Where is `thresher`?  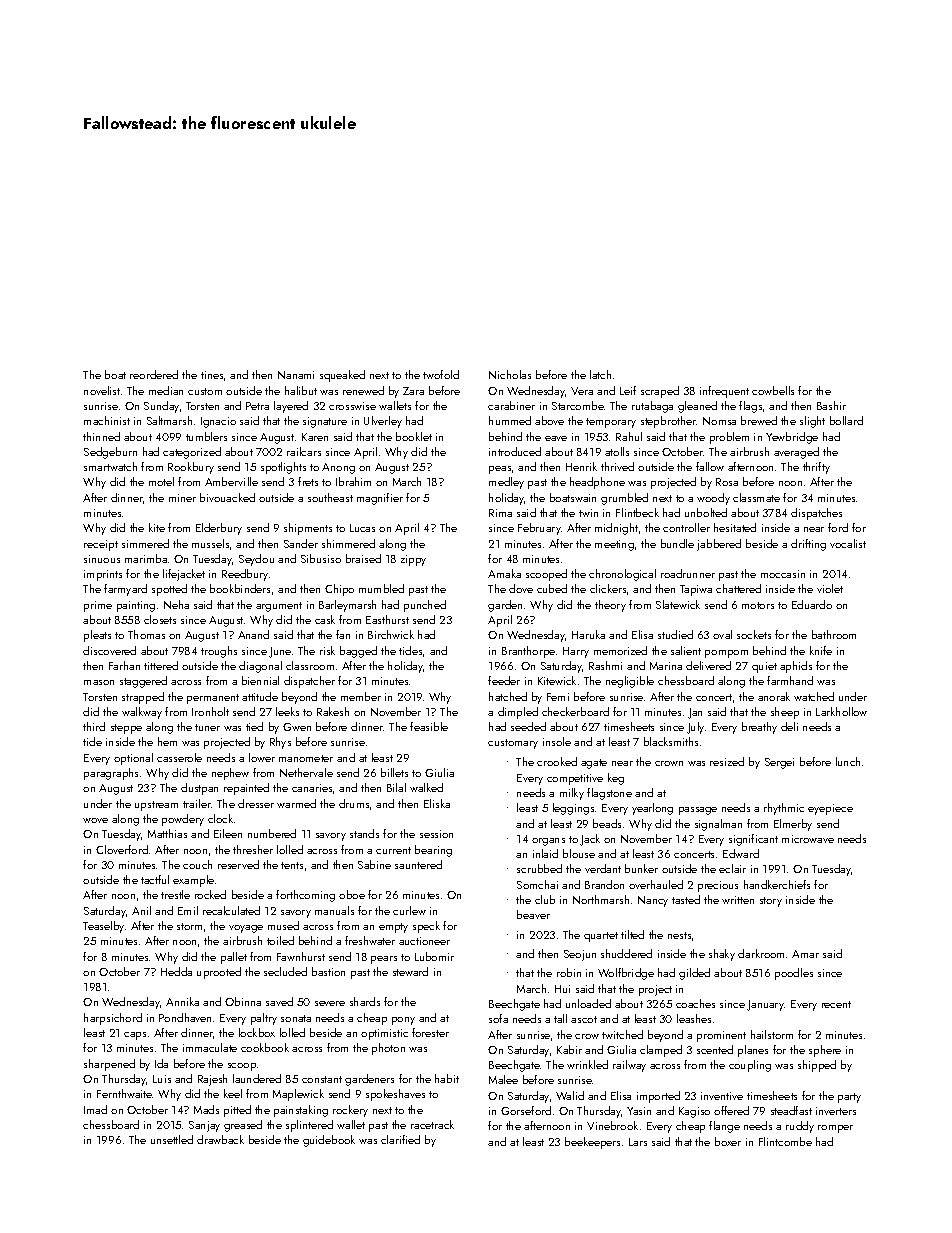 thresher is located at coordinates (253, 849).
